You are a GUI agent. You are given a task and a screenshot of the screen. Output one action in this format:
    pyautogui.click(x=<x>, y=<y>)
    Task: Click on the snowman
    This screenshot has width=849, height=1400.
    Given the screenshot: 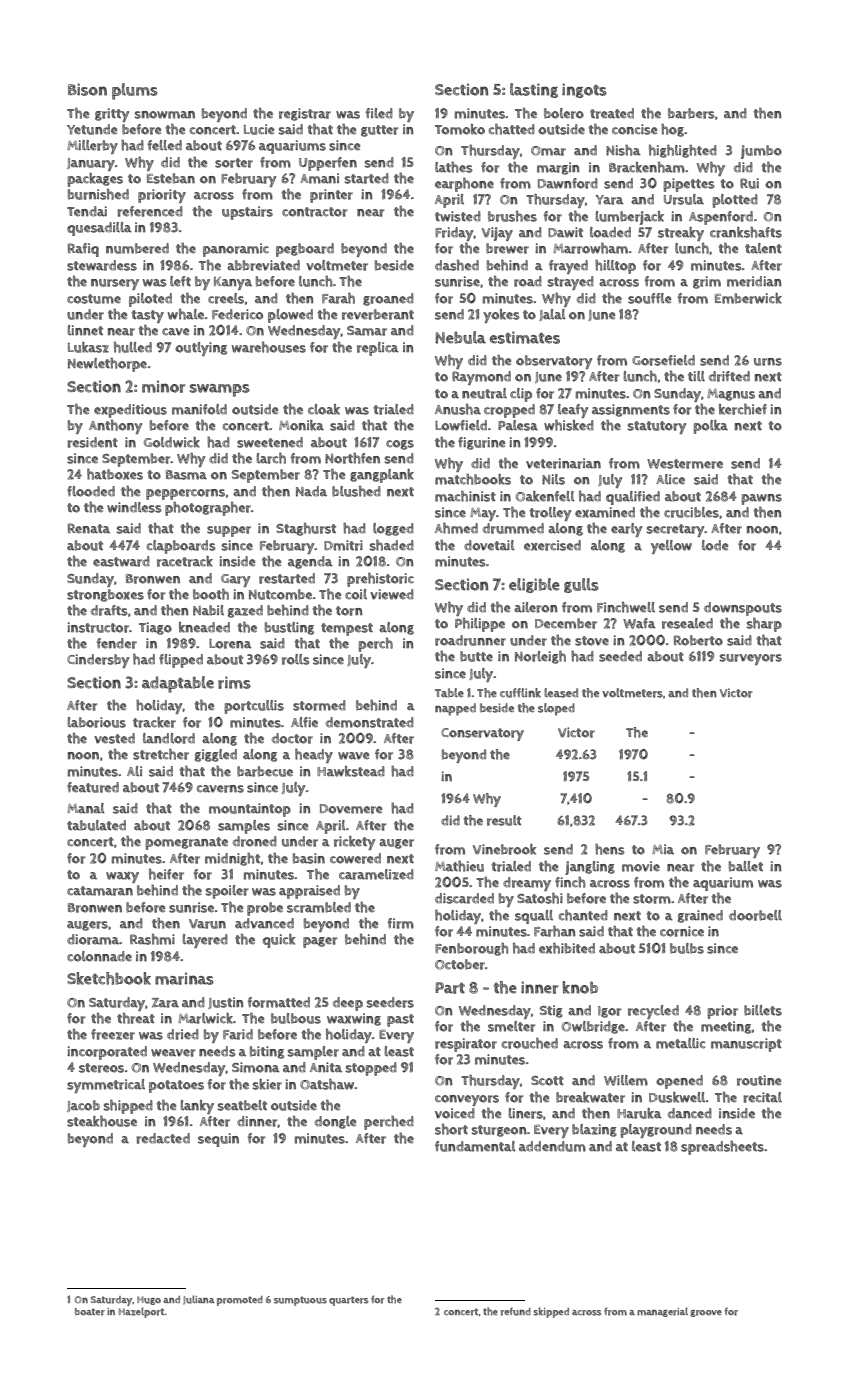 What is the action you would take?
    pyautogui.click(x=165, y=115)
